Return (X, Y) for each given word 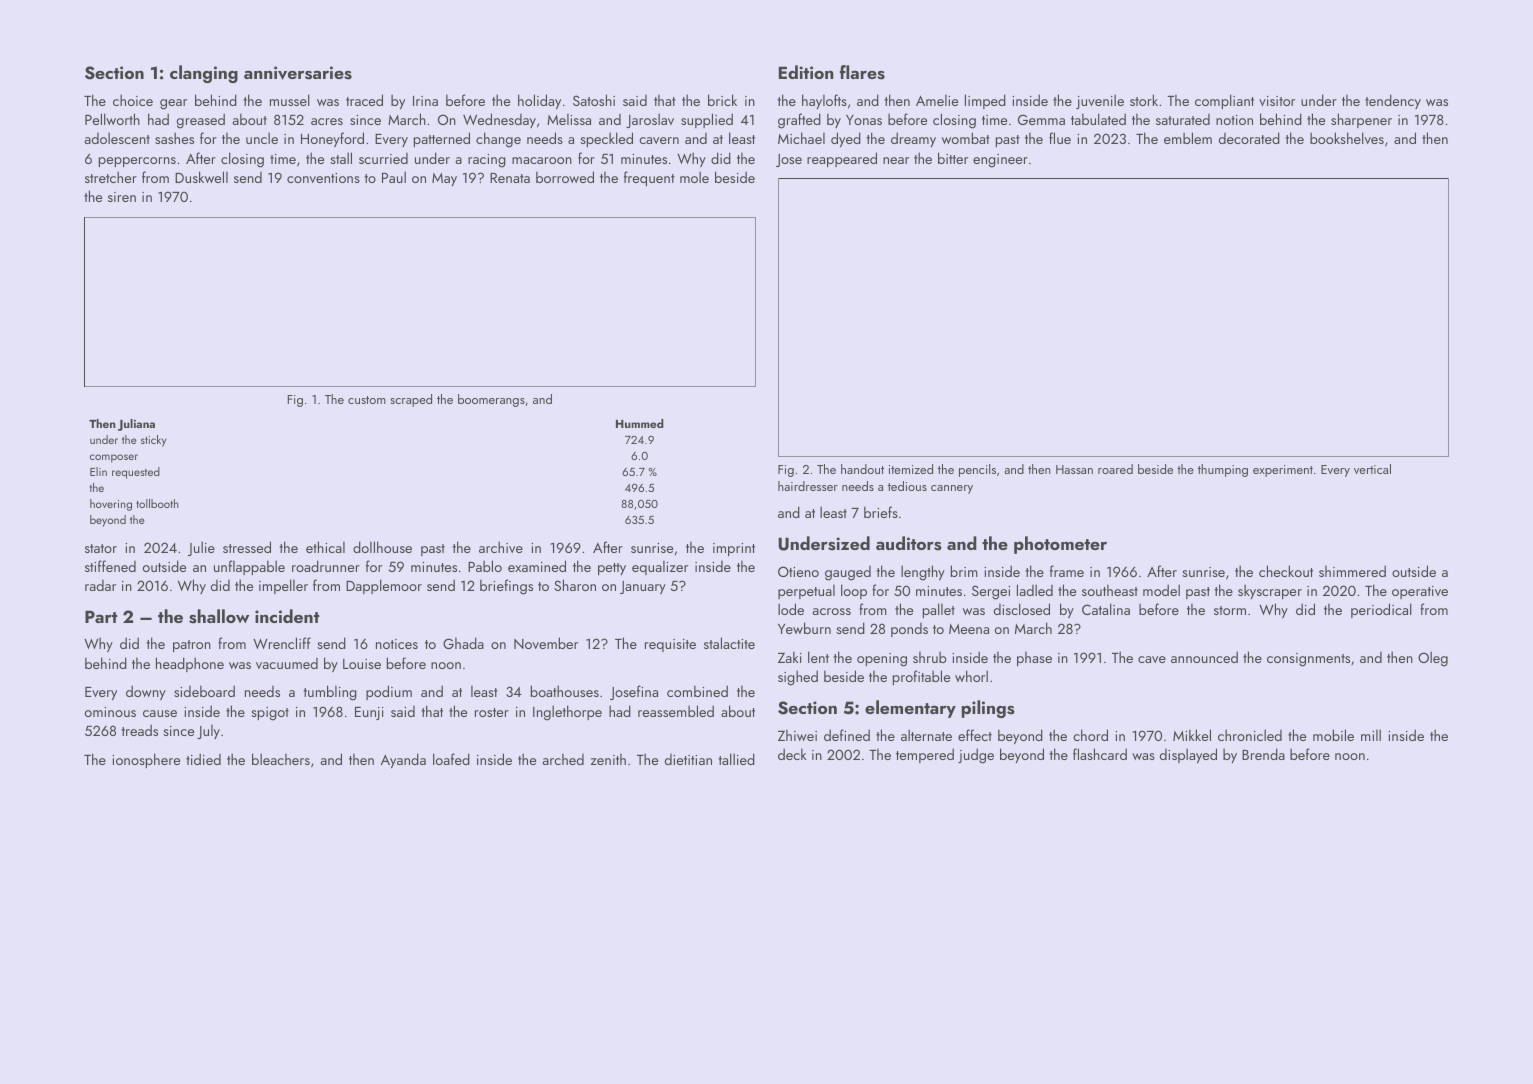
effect (975, 735)
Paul (394, 177)
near (896, 160)
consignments (1308, 660)
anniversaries (298, 73)
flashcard (1100, 754)
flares (862, 72)
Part (101, 616)
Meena (969, 629)
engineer (1000, 161)
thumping (1223, 470)
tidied (203, 759)
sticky (153, 441)
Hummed (640, 423)
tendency (1393, 101)
